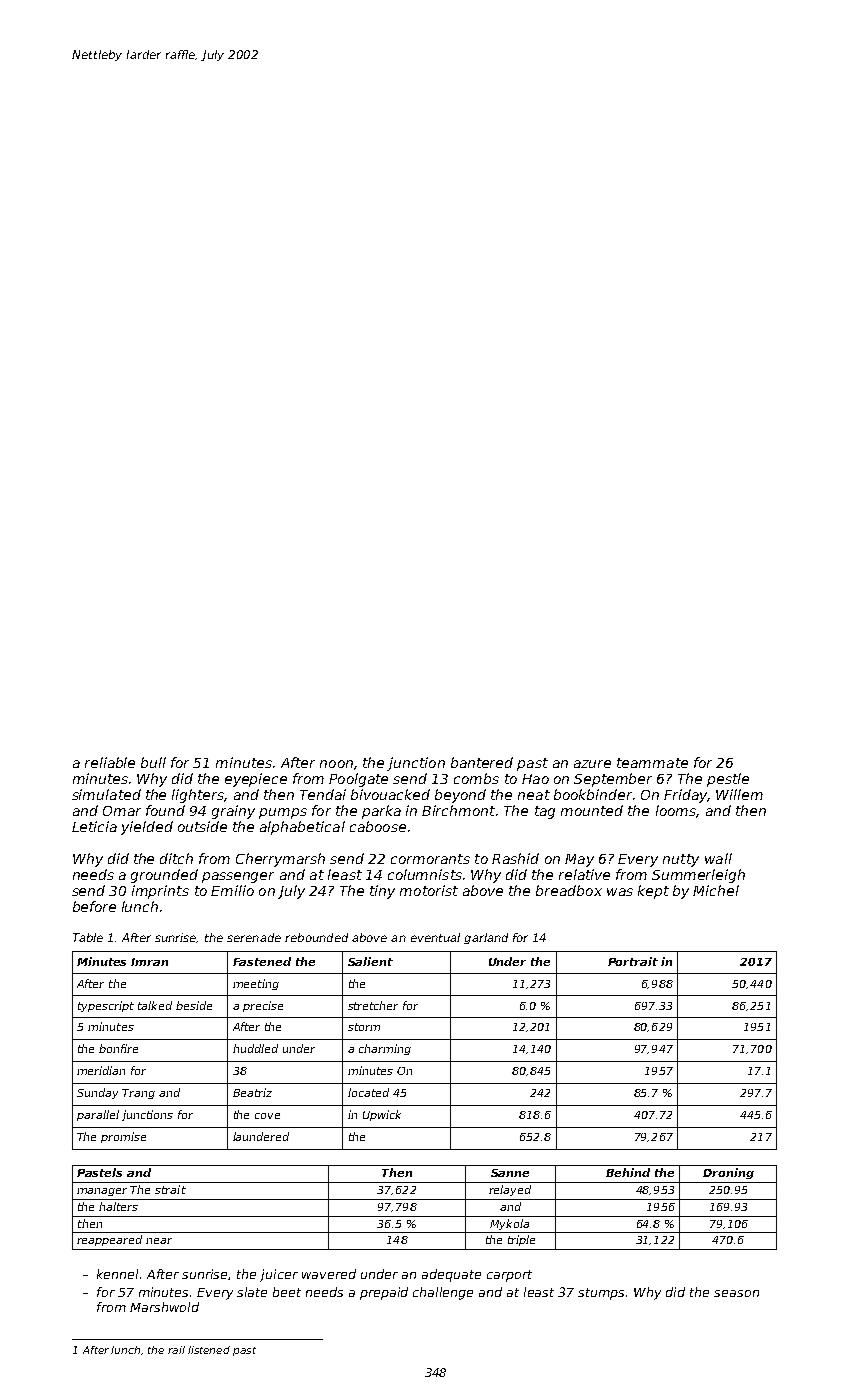 The height and width of the page is (1400, 849). What do you see at coordinates (385, 1049) in the page?
I see `charming` at bounding box center [385, 1049].
